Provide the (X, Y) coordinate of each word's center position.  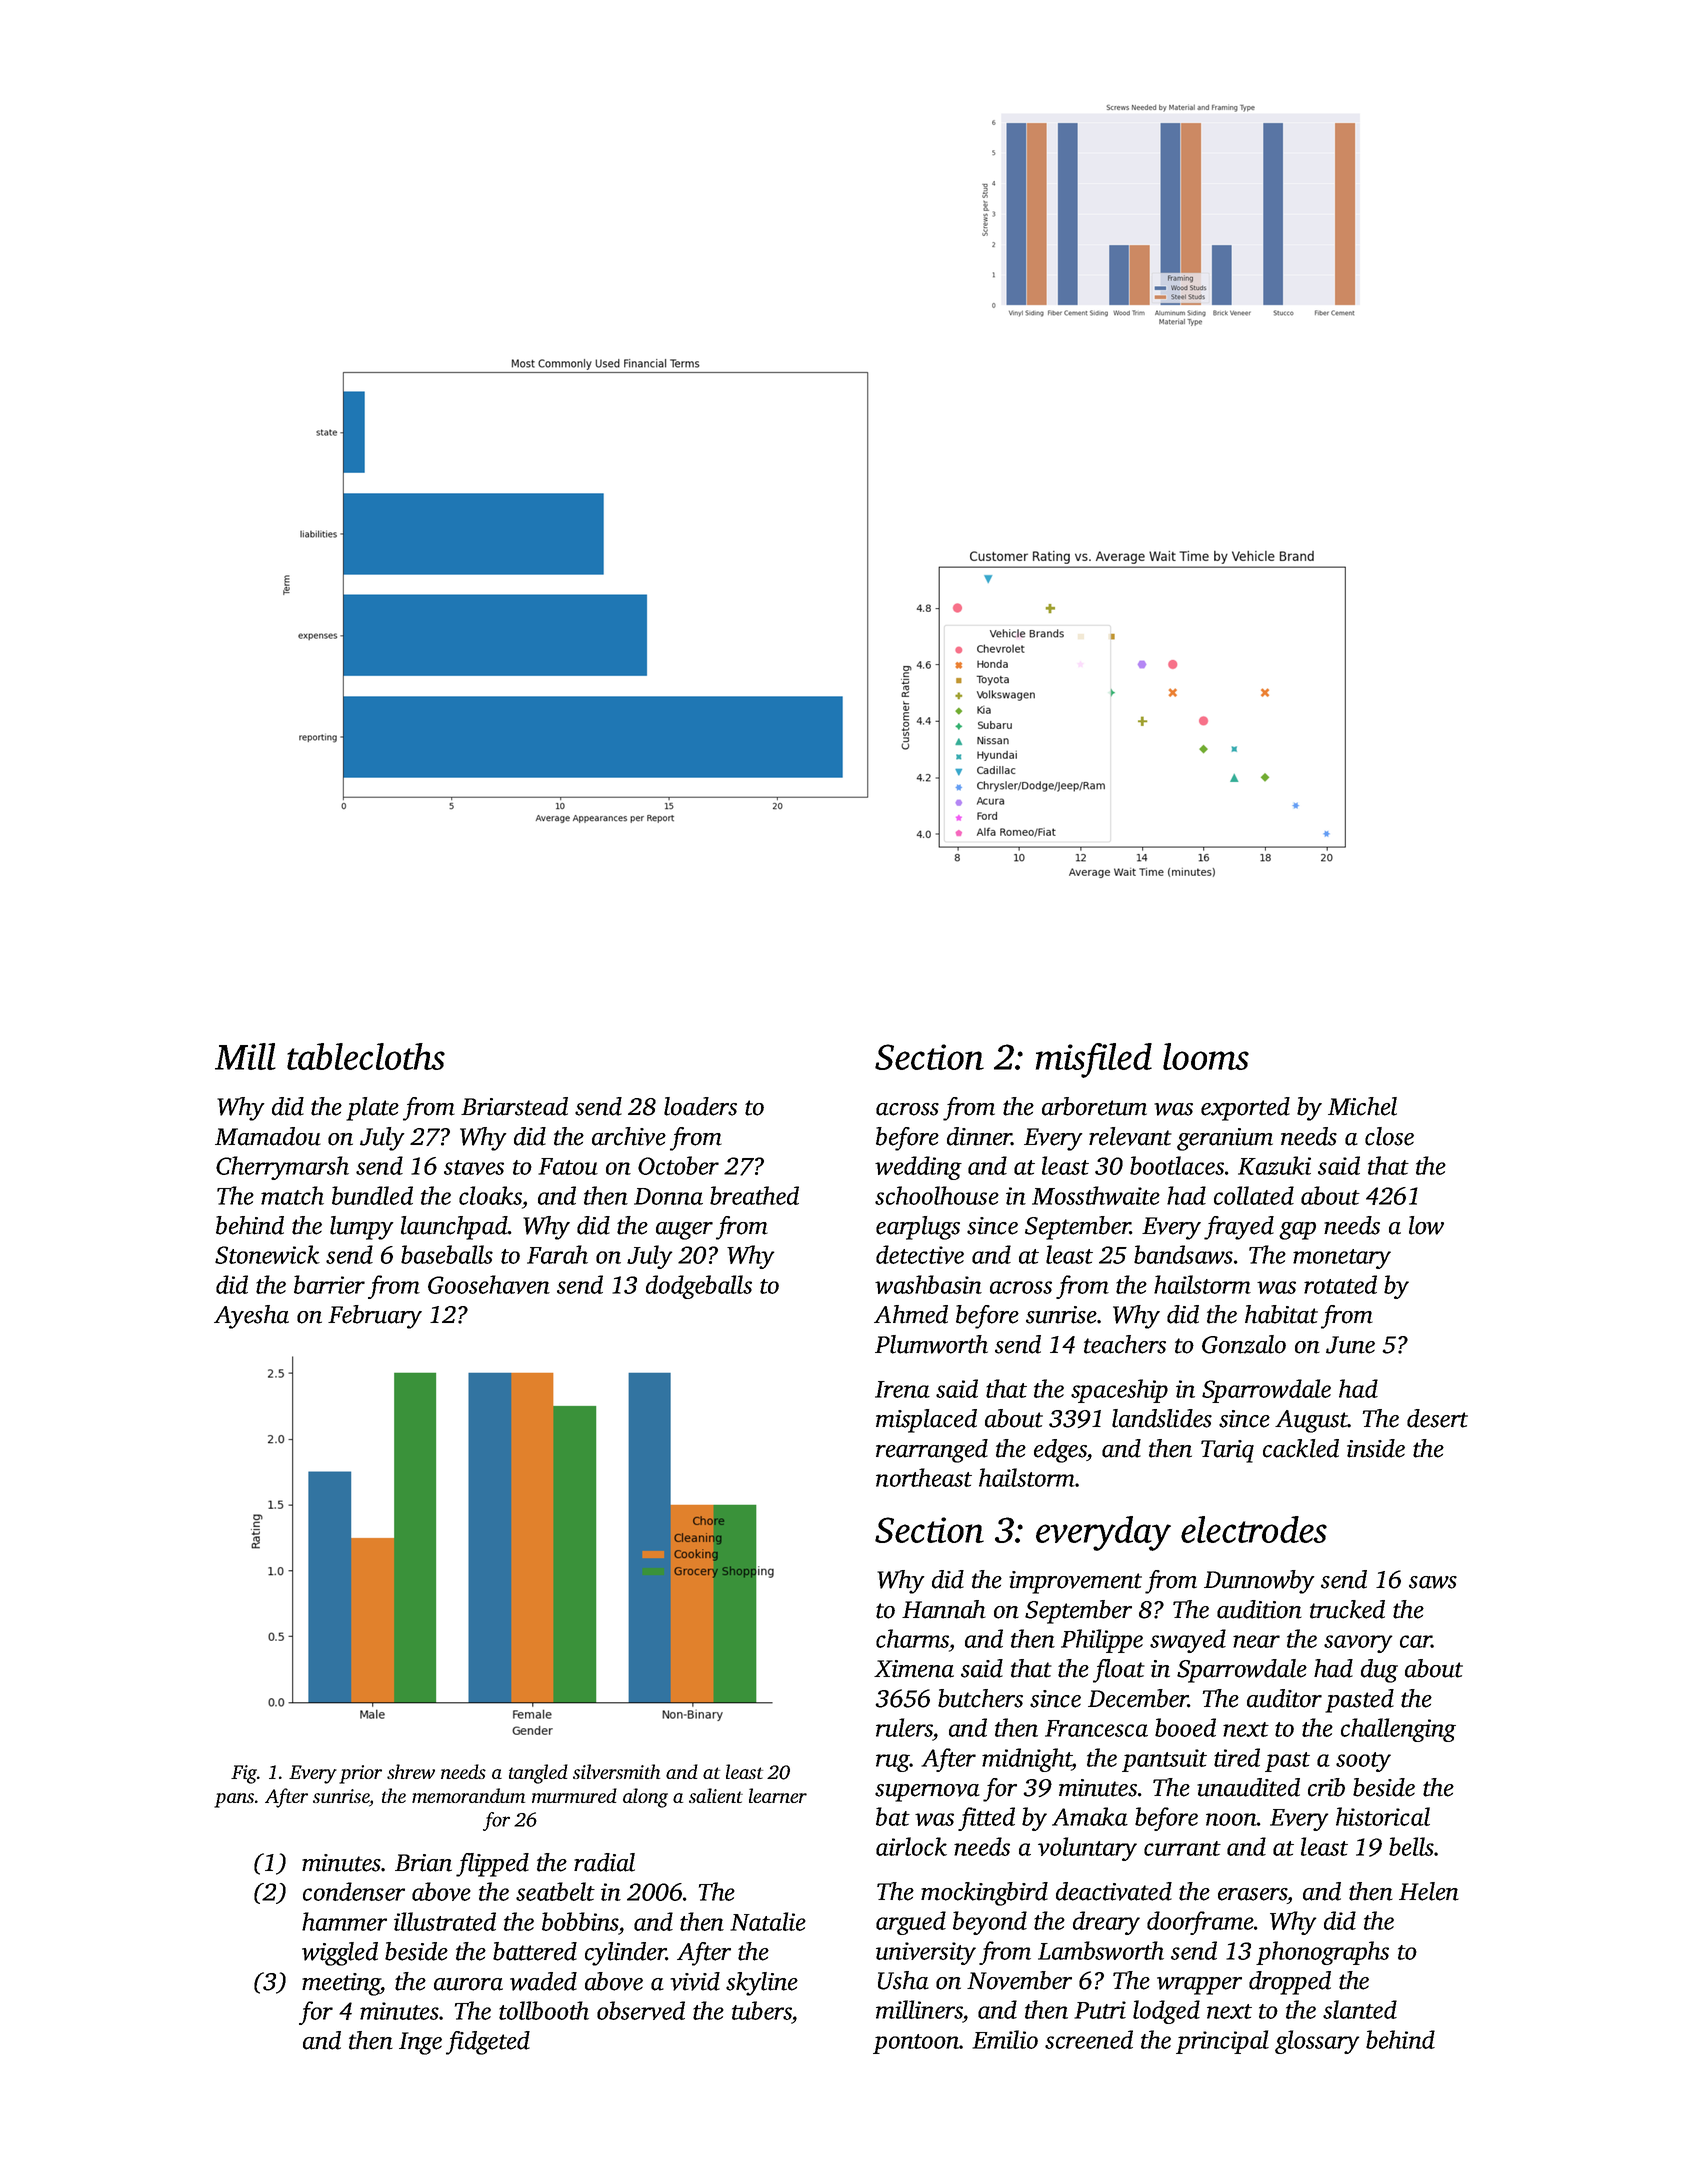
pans (234, 1800)
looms (1206, 1056)
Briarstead (514, 1106)
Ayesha (251, 1317)
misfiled (1094, 1060)
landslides (1162, 1418)
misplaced (926, 1421)
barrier (329, 1284)
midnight (1027, 1760)
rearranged (932, 1451)
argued (911, 1923)
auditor (1284, 1698)
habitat (1281, 1314)
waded (543, 1981)
